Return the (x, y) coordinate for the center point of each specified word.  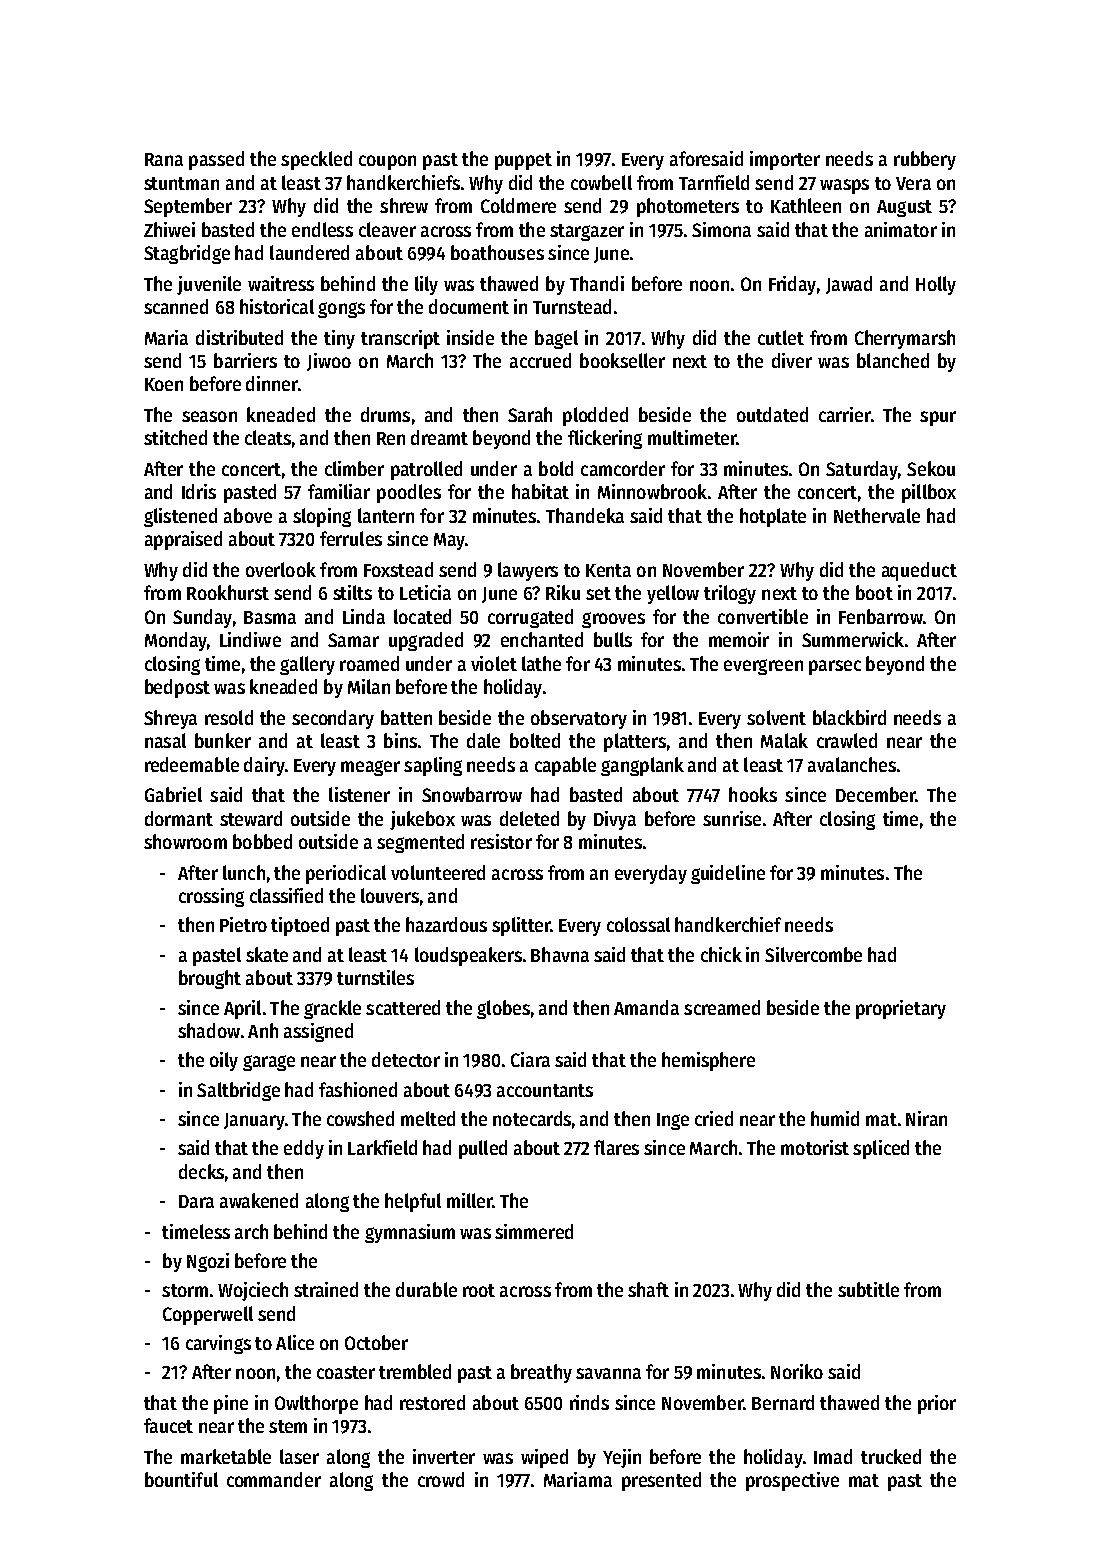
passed (216, 160)
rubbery (925, 160)
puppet (523, 161)
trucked (891, 1456)
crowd (441, 1479)
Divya (615, 820)
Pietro (243, 924)
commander (274, 1479)
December (876, 794)
